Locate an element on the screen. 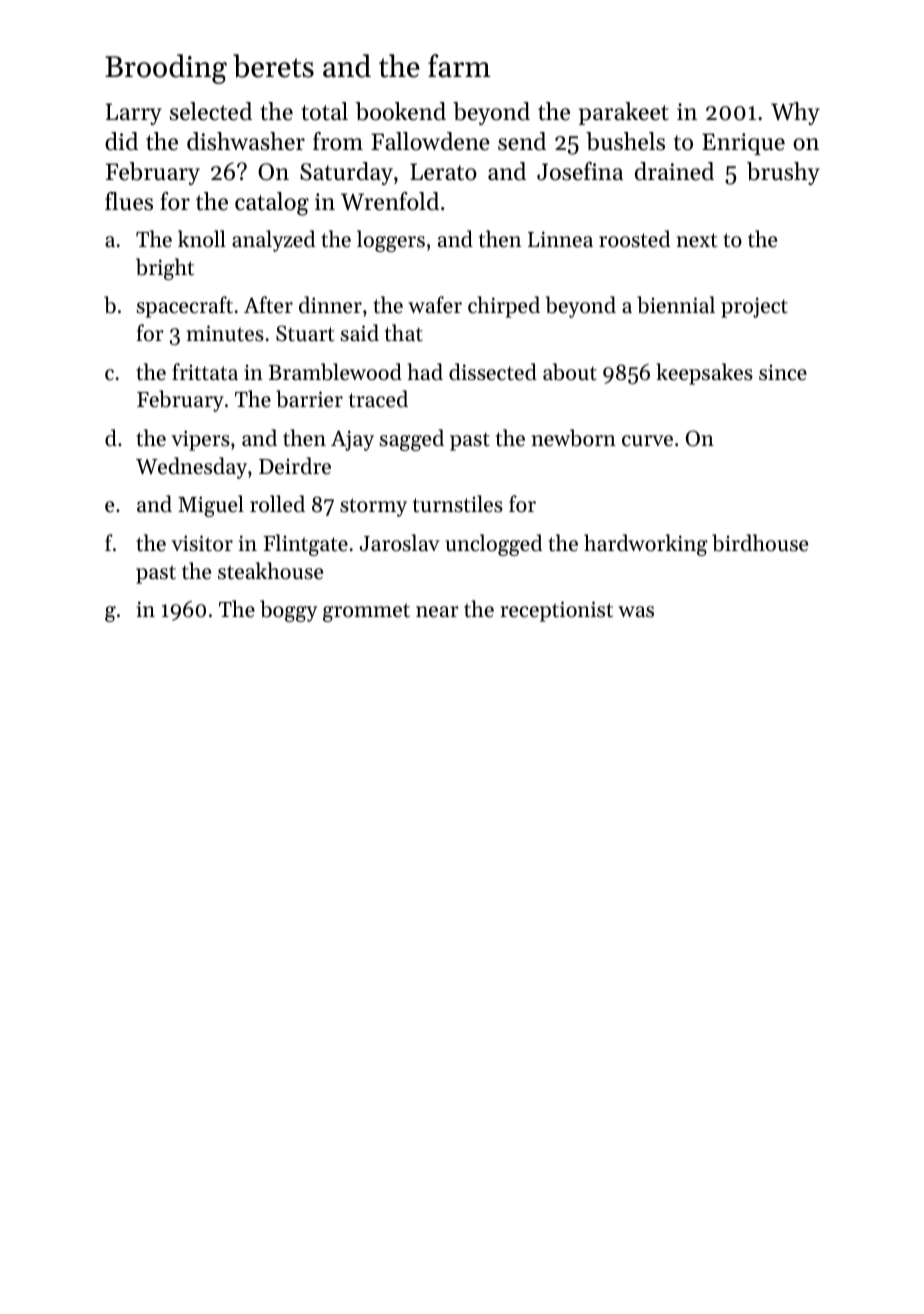 Image resolution: width=924 pixels, height=1314 pixels. turnstiles is located at coordinates (458, 504).
